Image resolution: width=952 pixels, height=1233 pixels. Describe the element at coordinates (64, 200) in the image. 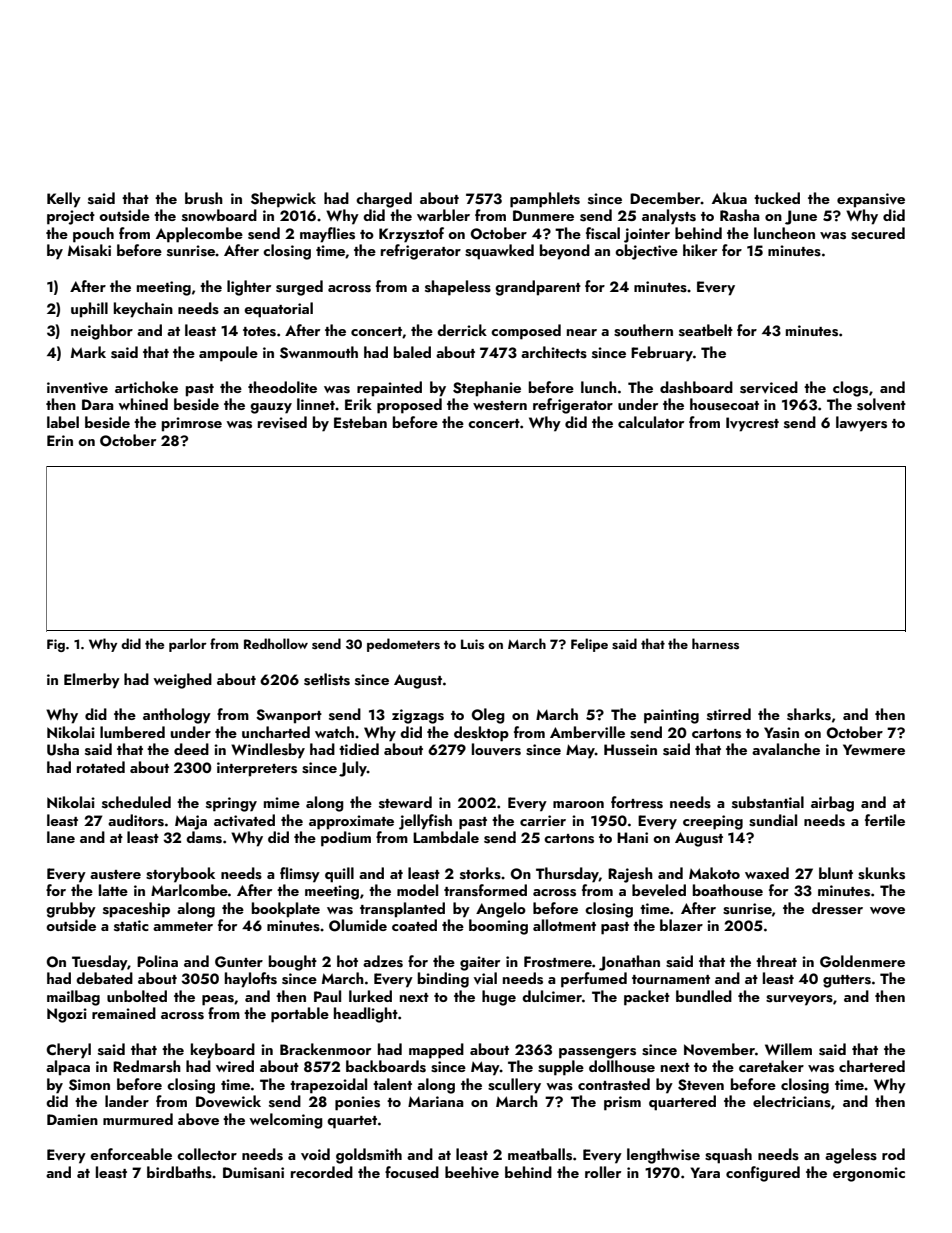

I see `Kelly` at that location.
